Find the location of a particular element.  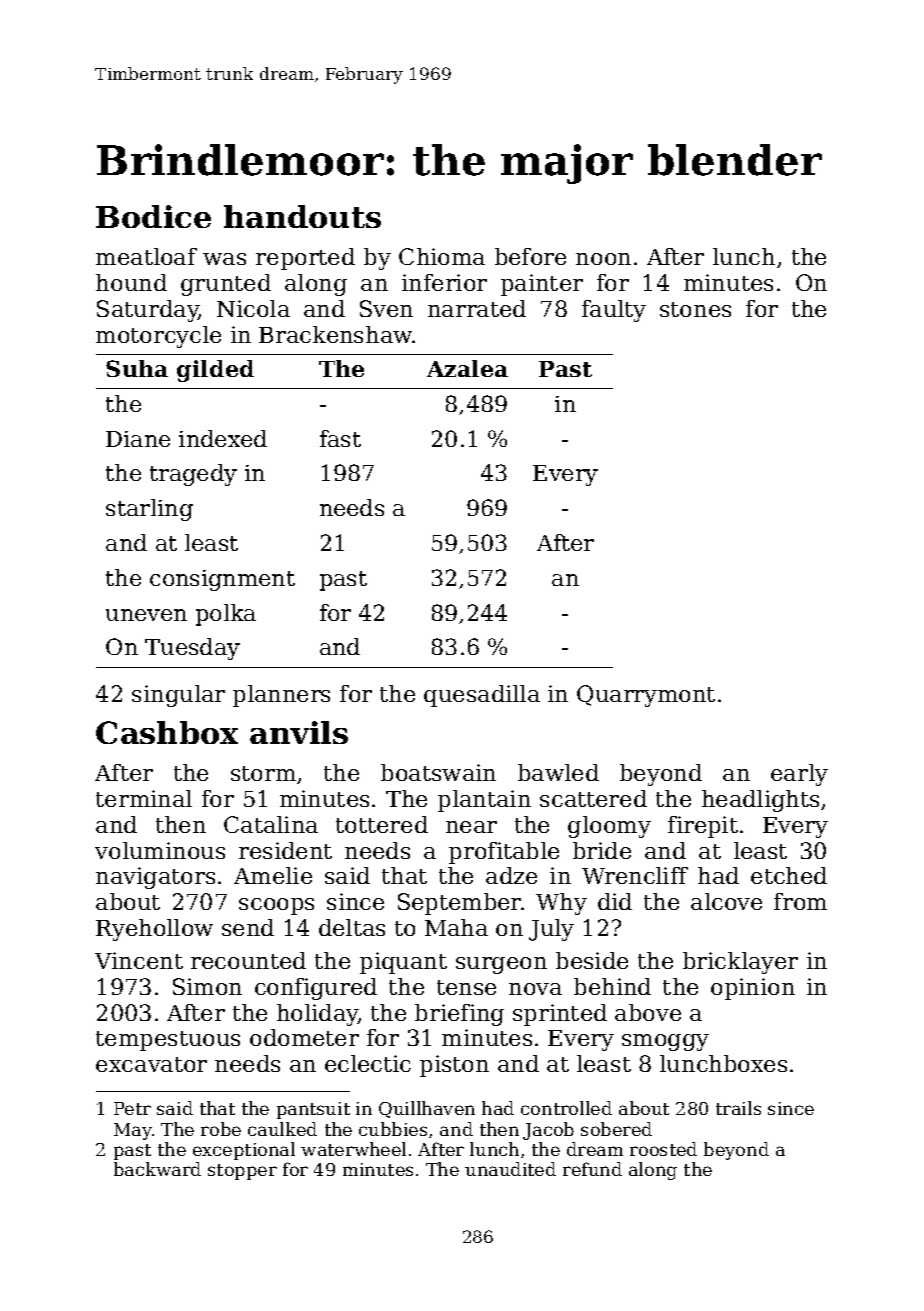

navigators is located at coordinates (155, 878).
